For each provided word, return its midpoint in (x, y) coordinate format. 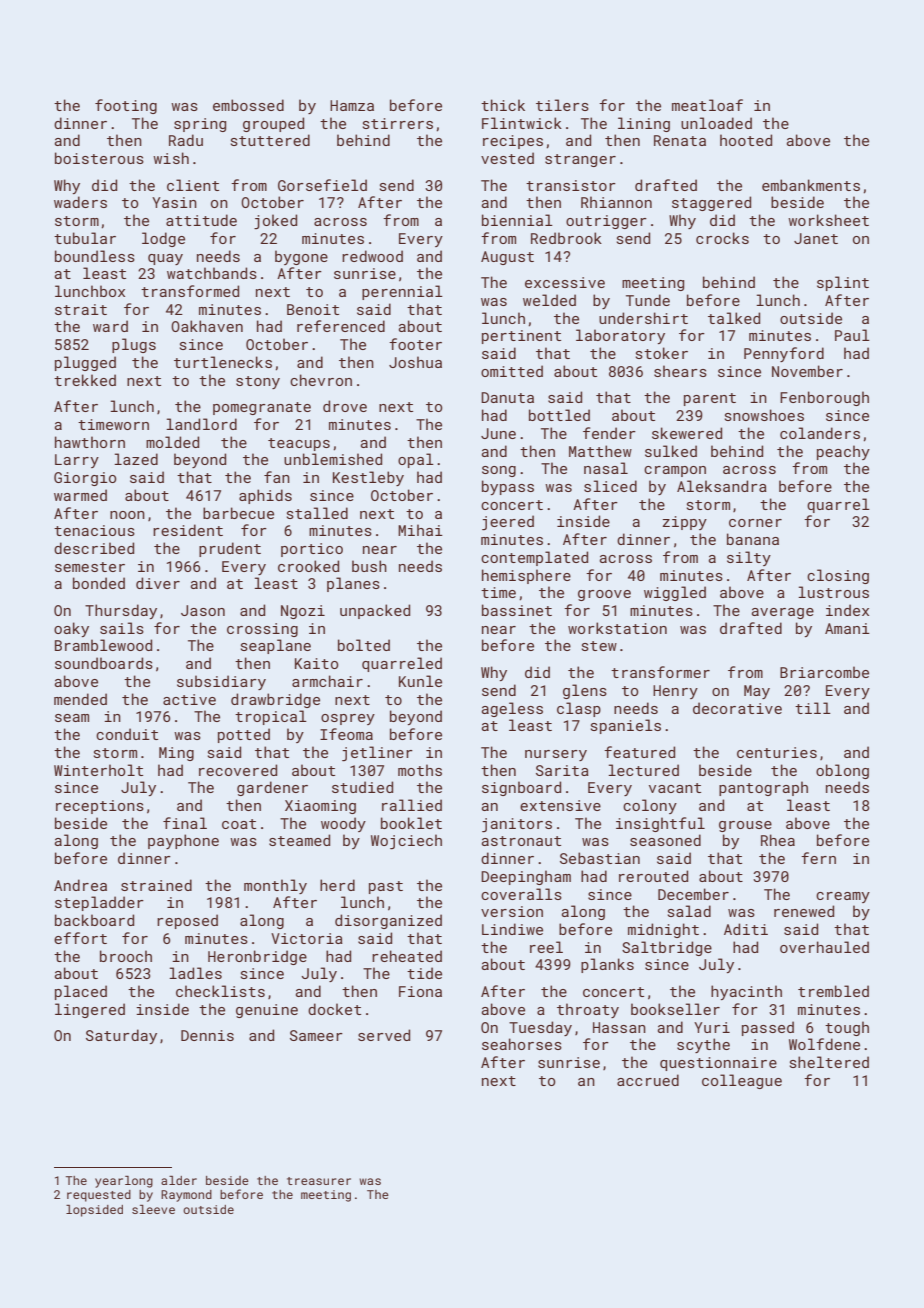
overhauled (824, 947)
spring (200, 125)
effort (80, 938)
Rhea (778, 840)
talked (734, 318)
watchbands (212, 273)
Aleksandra (722, 486)
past (386, 887)
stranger (580, 160)
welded (549, 300)
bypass (508, 487)
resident (188, 530)
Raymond (186, 1196)
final (185, 823)
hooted (746, 140)
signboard (521, 788)
